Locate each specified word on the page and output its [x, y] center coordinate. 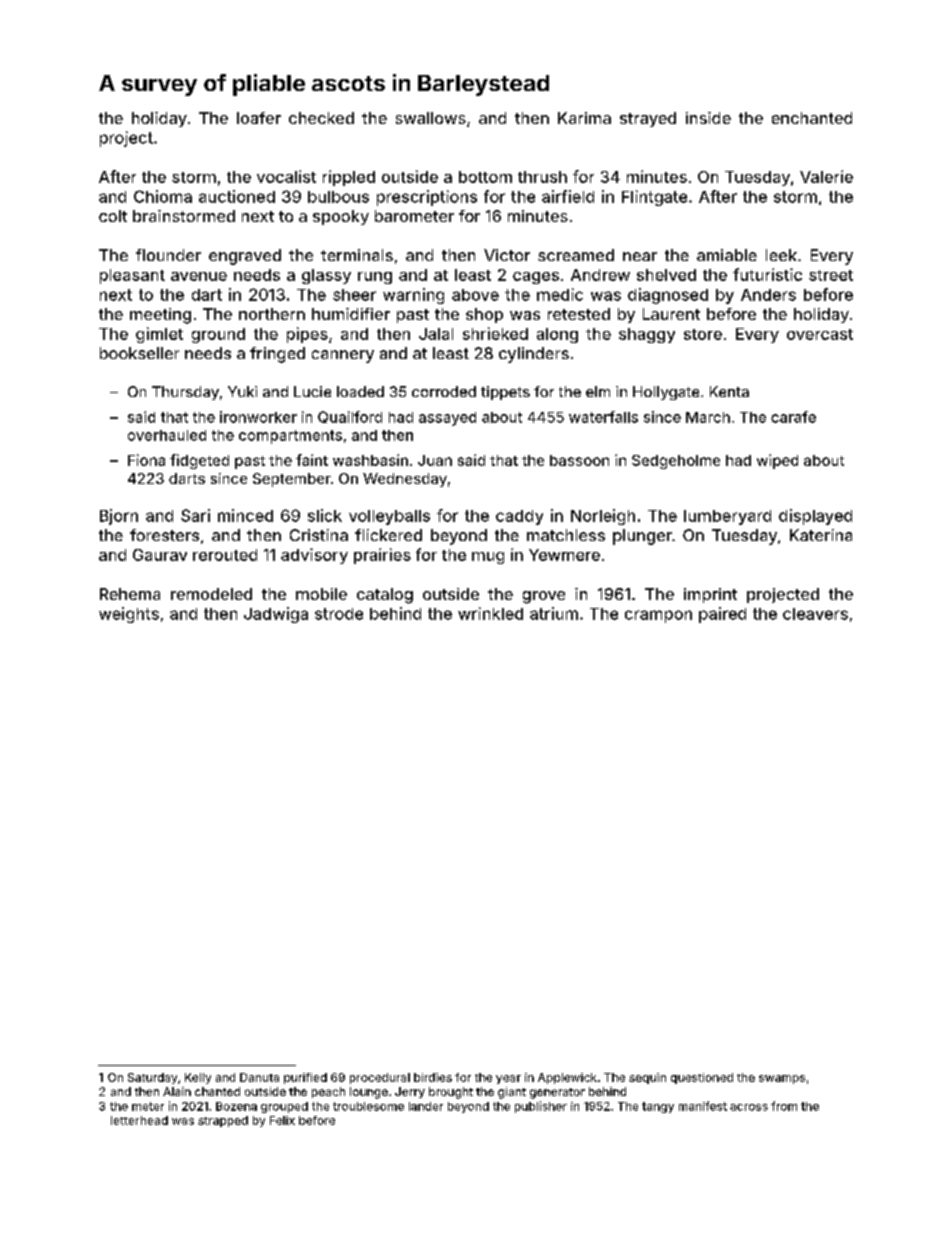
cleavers [815, 614]
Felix [282, 1120]
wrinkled [490, 613]
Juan [435, 460]
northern [272, 314]
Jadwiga [276, 615]
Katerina [821, 535]
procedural [380, 1078]
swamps [782, 1079]
